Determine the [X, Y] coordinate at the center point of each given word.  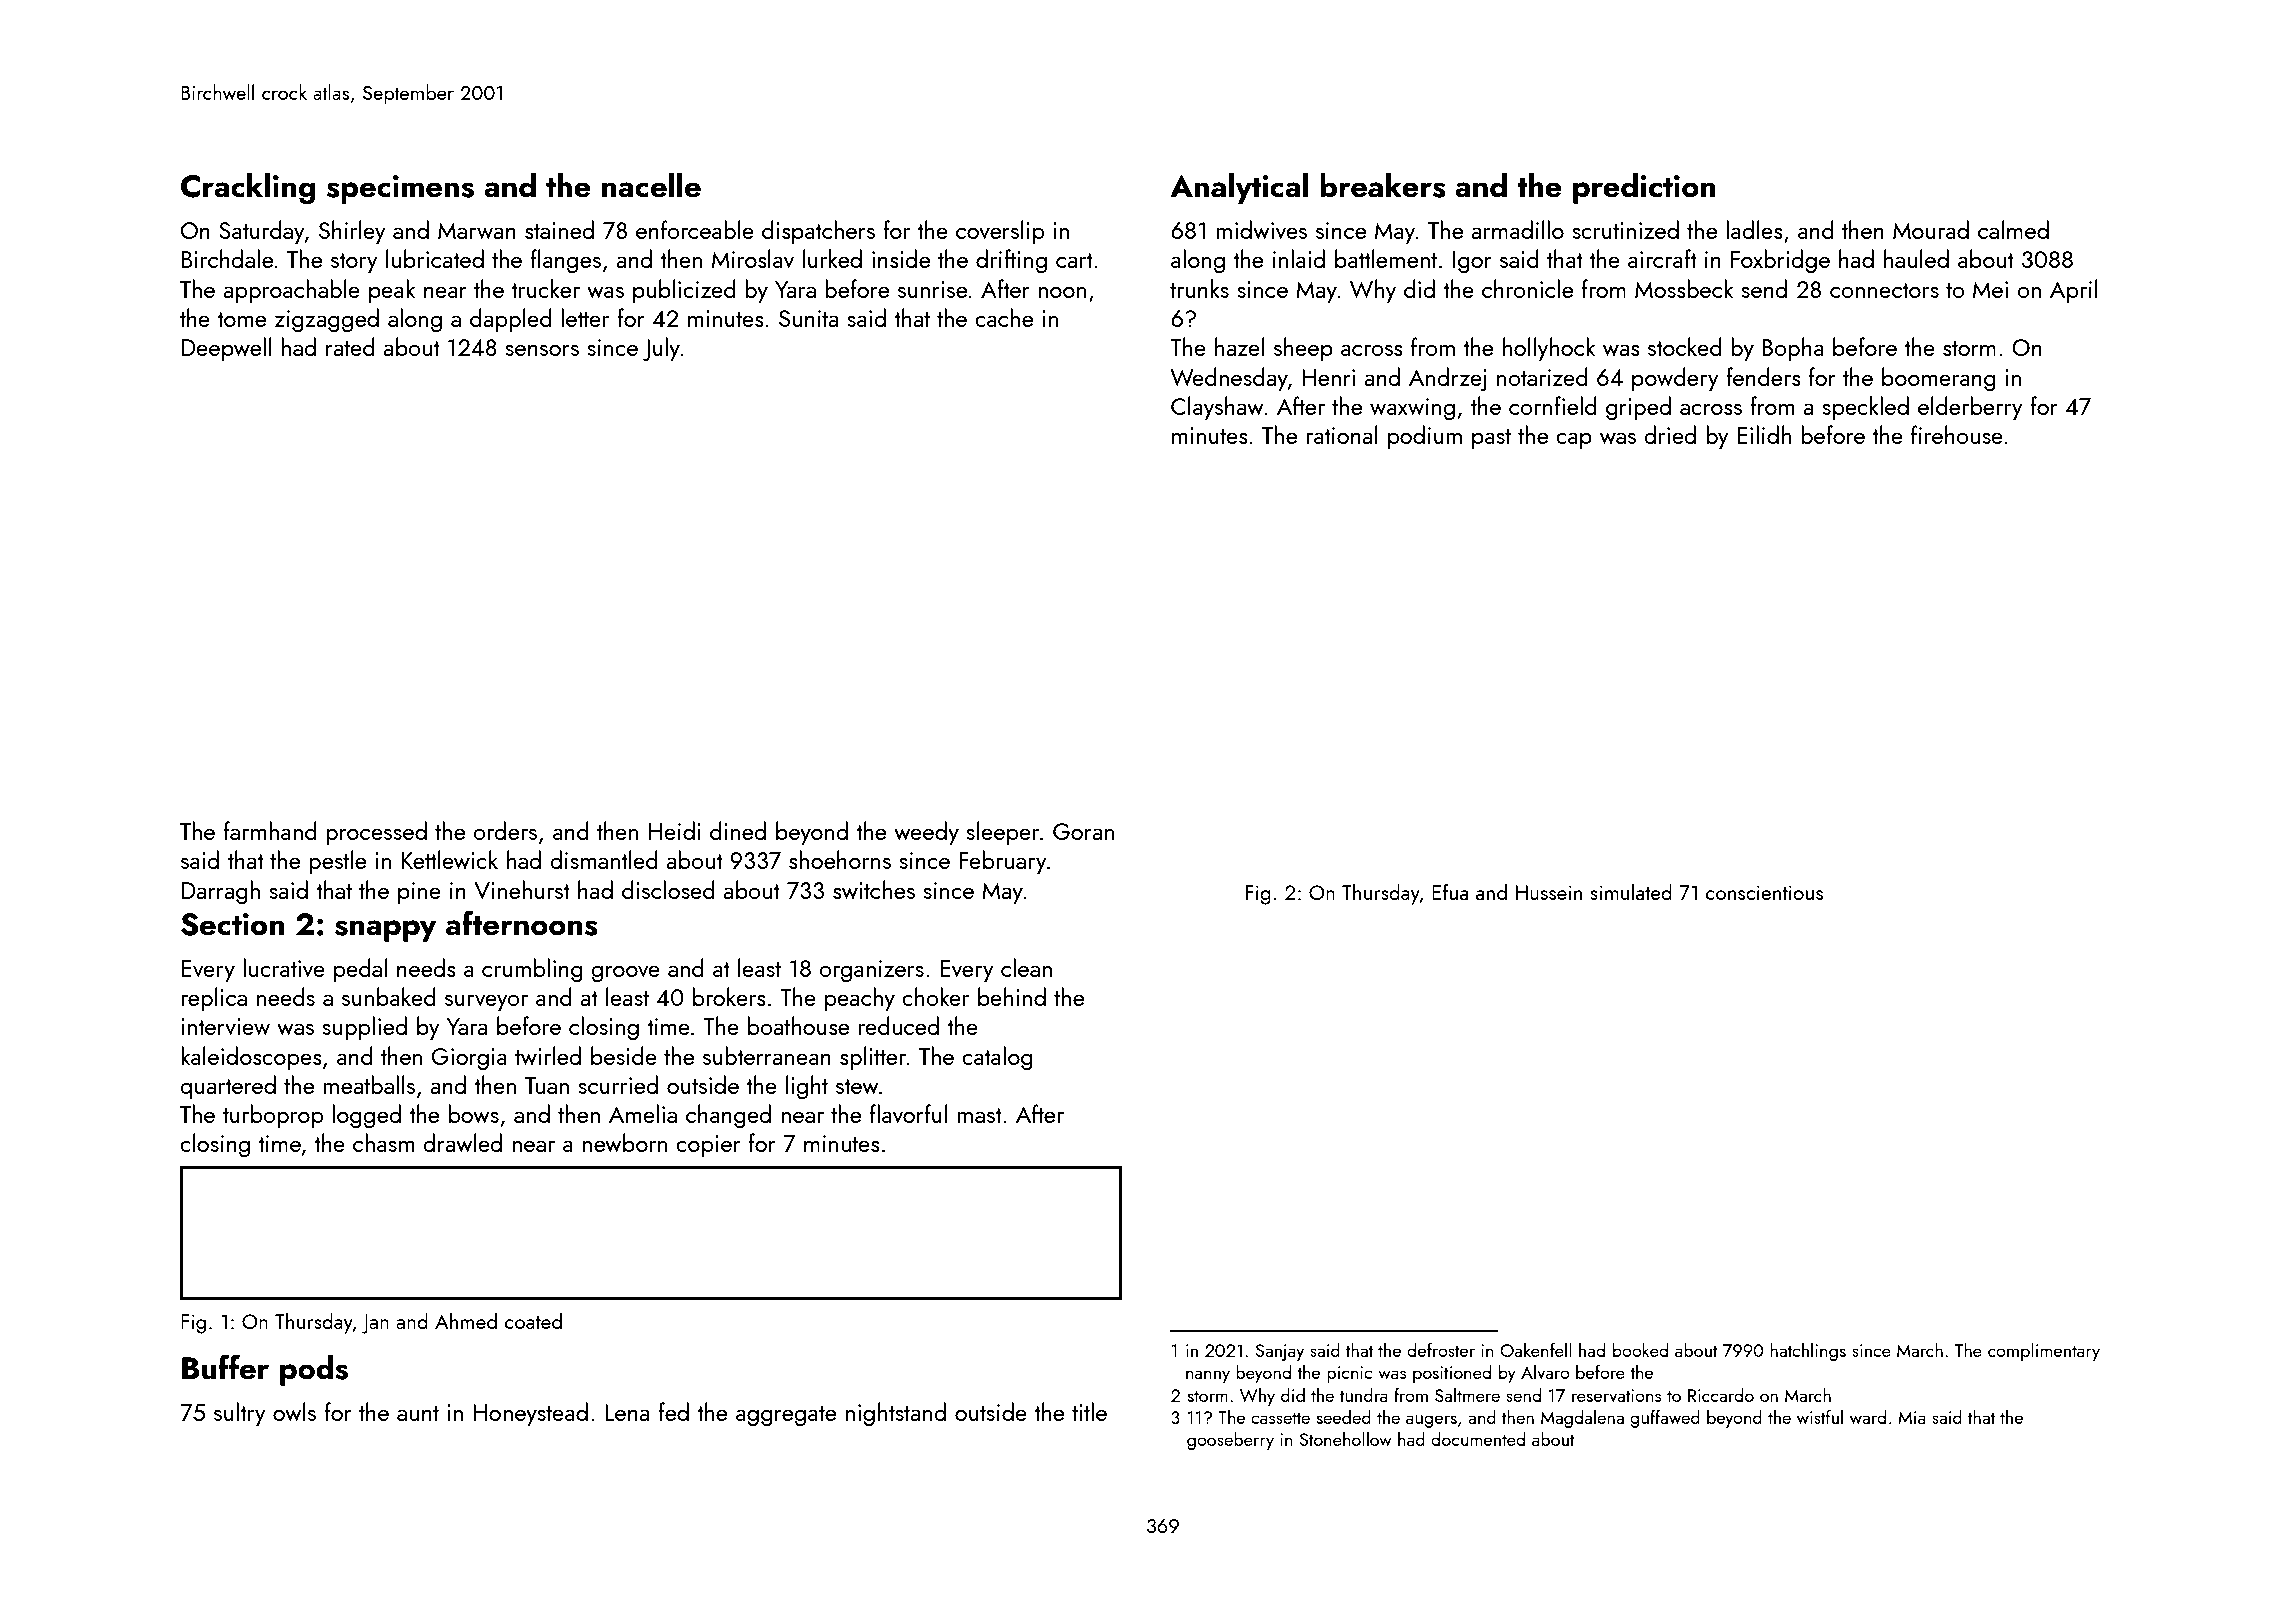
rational [1342, 434]
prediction [1644, 188]
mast [979, 1115]
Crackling [248, 189]
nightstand [895, 1414]
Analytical [1239, 188]
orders [505, 830]
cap [1574, 441]
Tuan [547, 1085]
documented [1478, 1439]
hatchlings [1808, 1352]
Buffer [225, 1367]
